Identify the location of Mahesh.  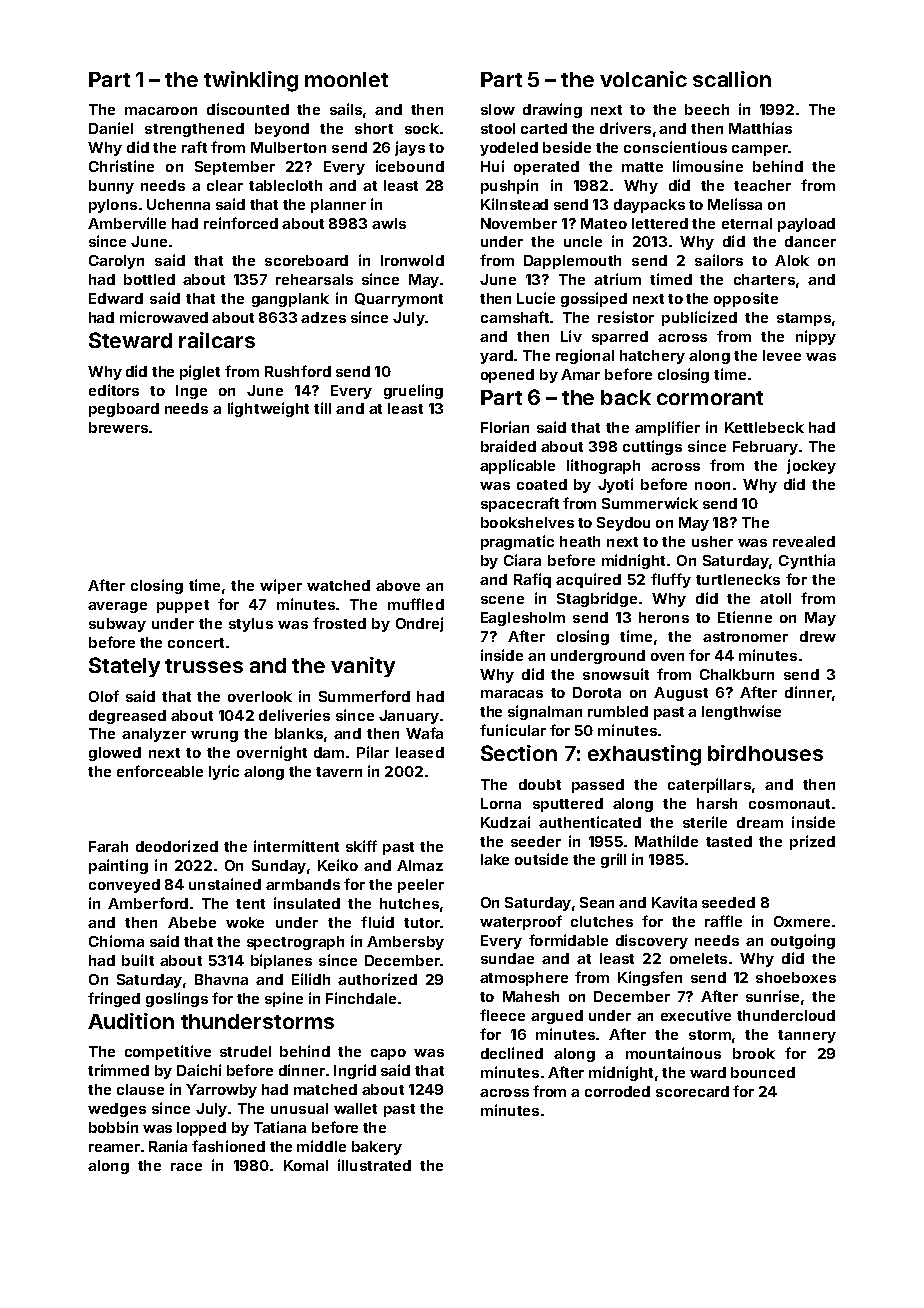
(531, 996).
